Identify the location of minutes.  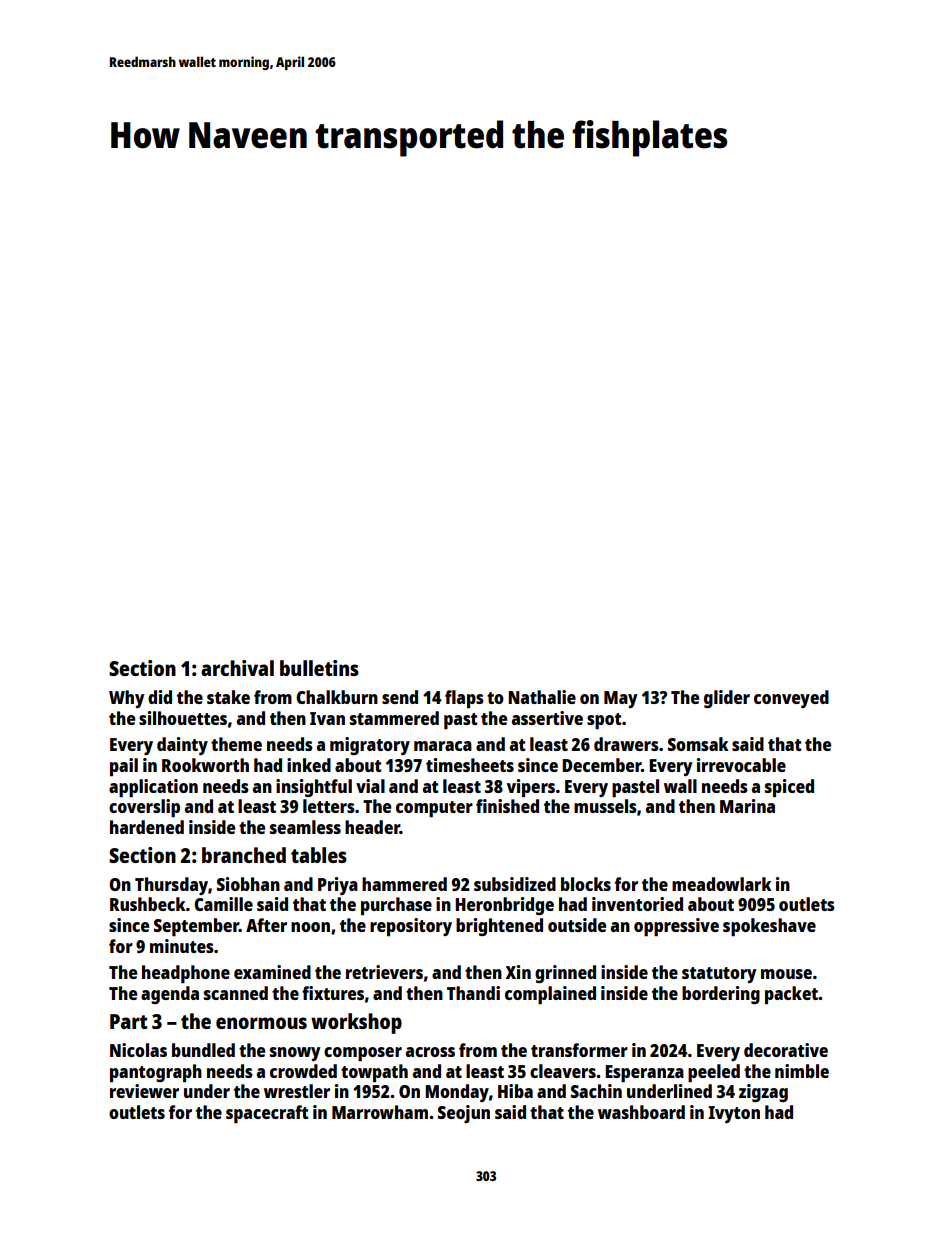
(182, 946).
